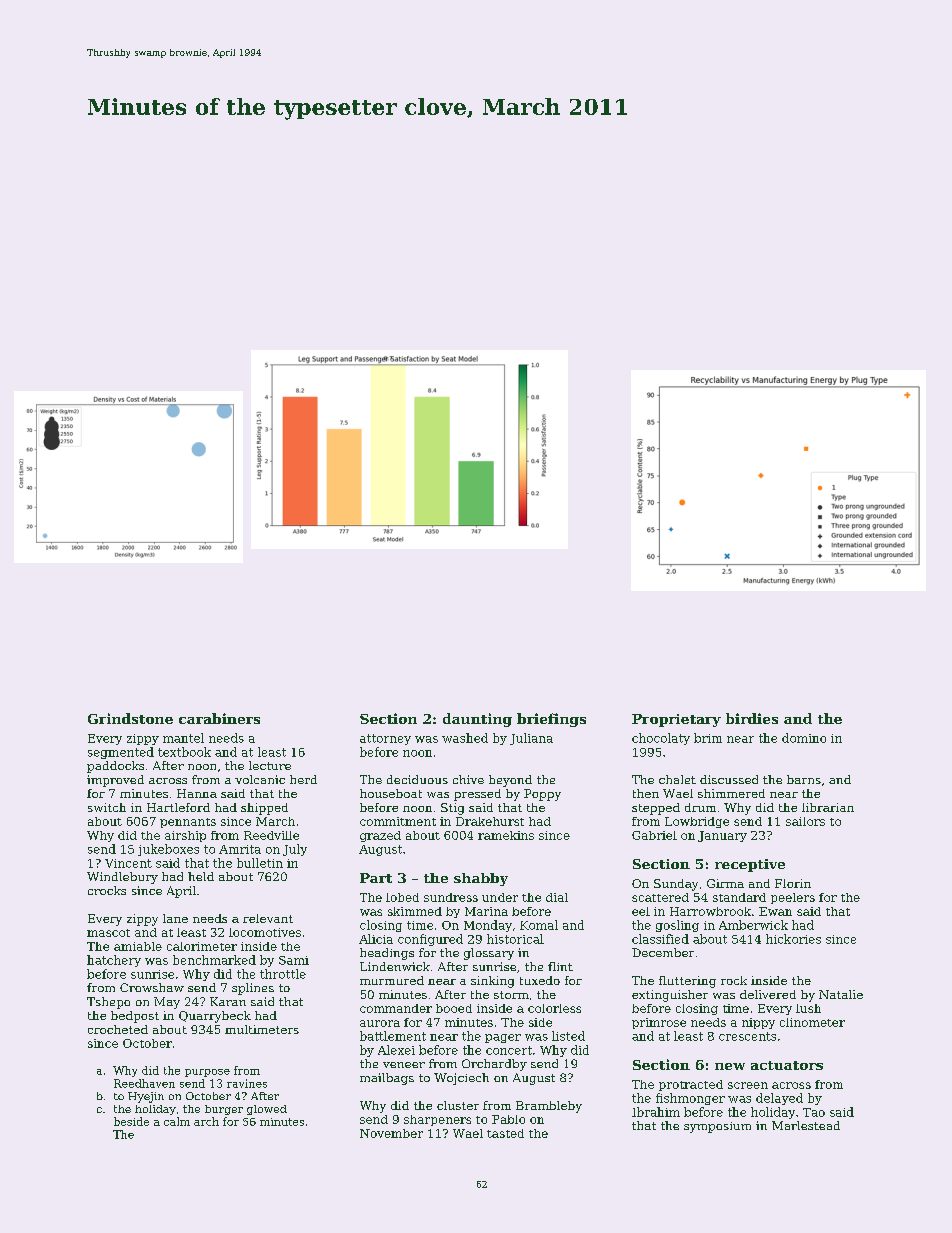 The width and height of the screenshot is (952, 1233). Describe the element at coordinates (477, 720) in the screenshot. I see `daunting` at that location.
